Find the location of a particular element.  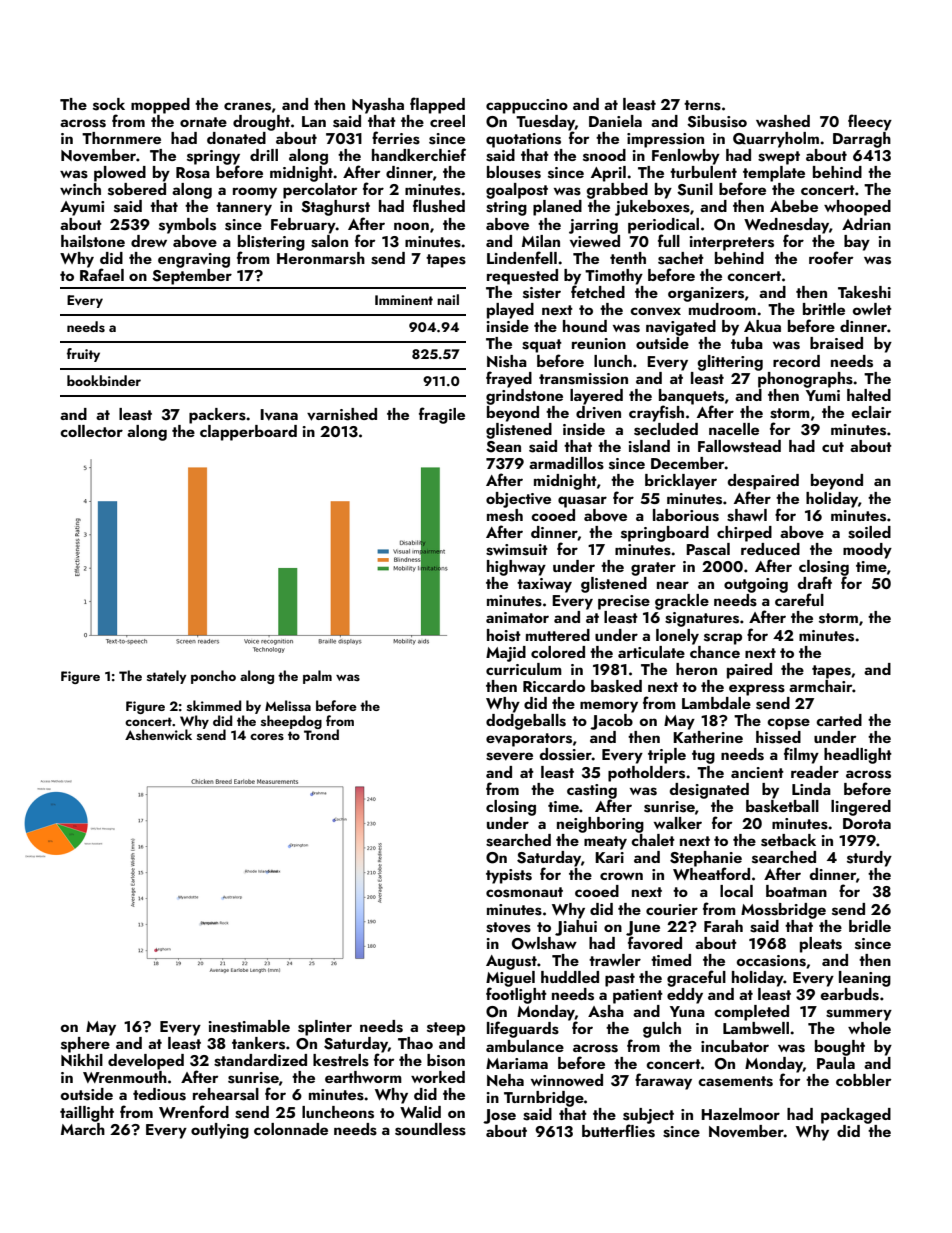

planed is located at coordinates (557, 208).
